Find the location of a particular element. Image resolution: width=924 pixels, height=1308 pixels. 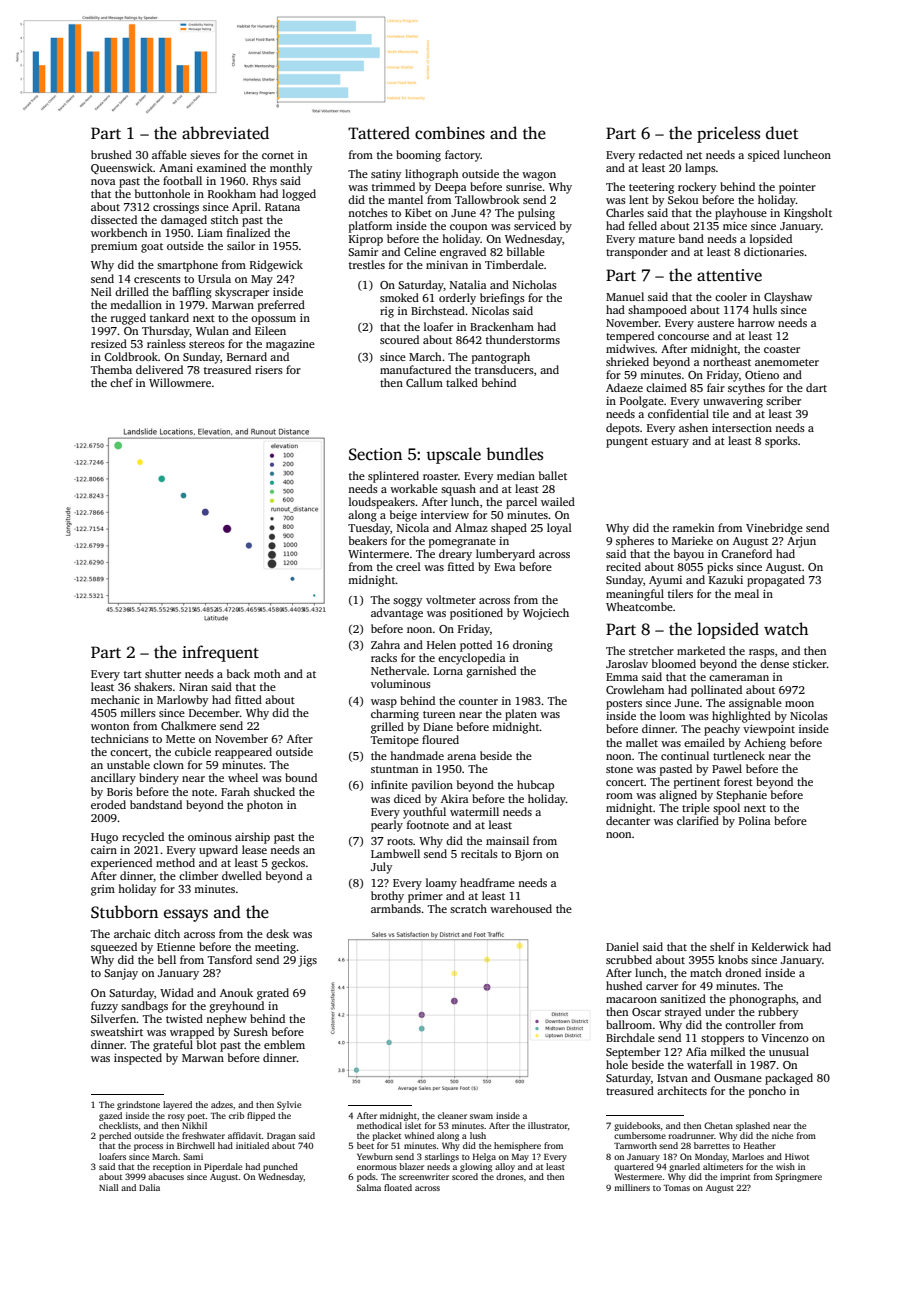

tart is located at coordinates (133, 674).
